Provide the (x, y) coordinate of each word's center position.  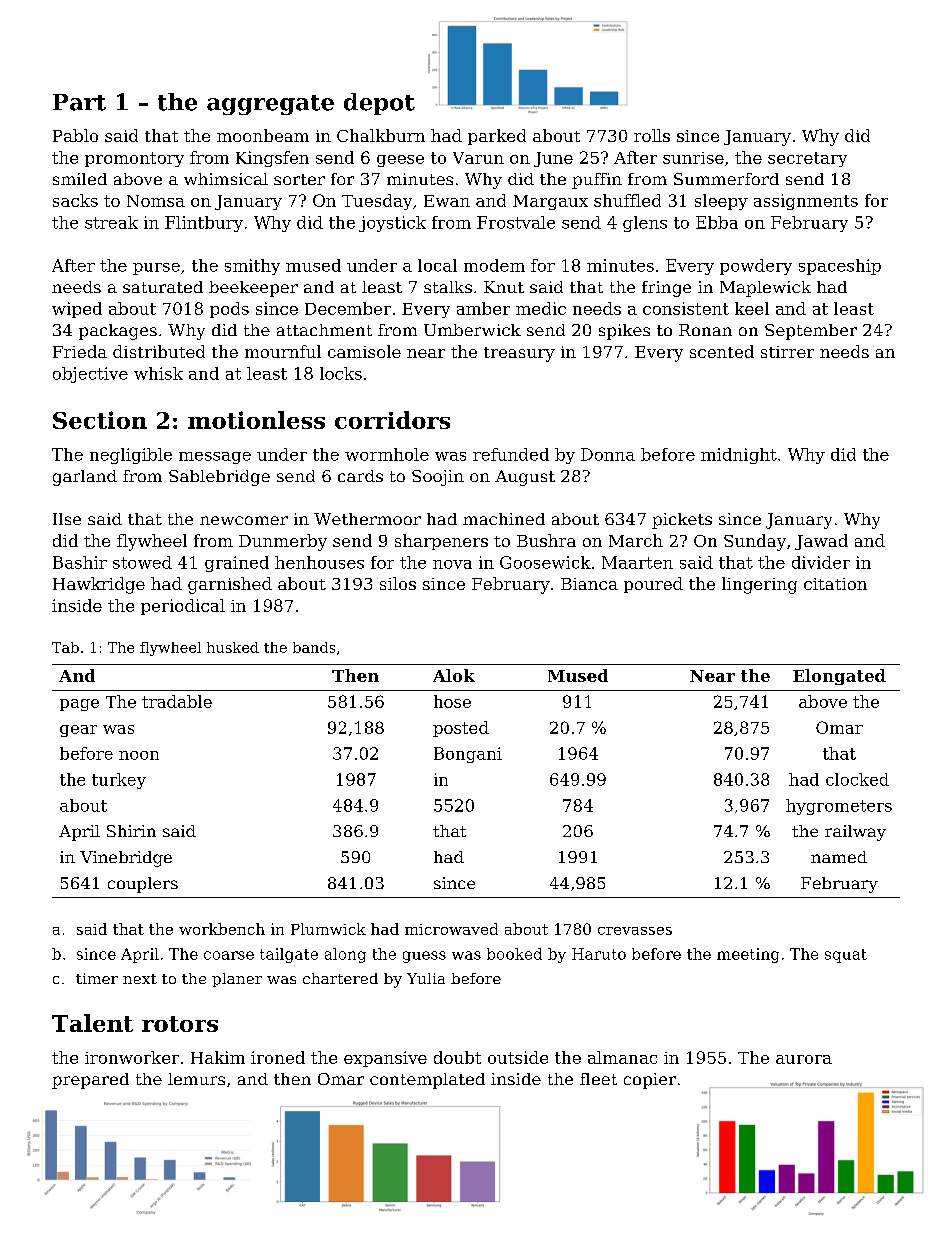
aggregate (270, 105)
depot (379, 104)
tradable (177, 701)
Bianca (589, 584)
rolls (652, 135)
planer (237, 980)
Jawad (821, 542)
